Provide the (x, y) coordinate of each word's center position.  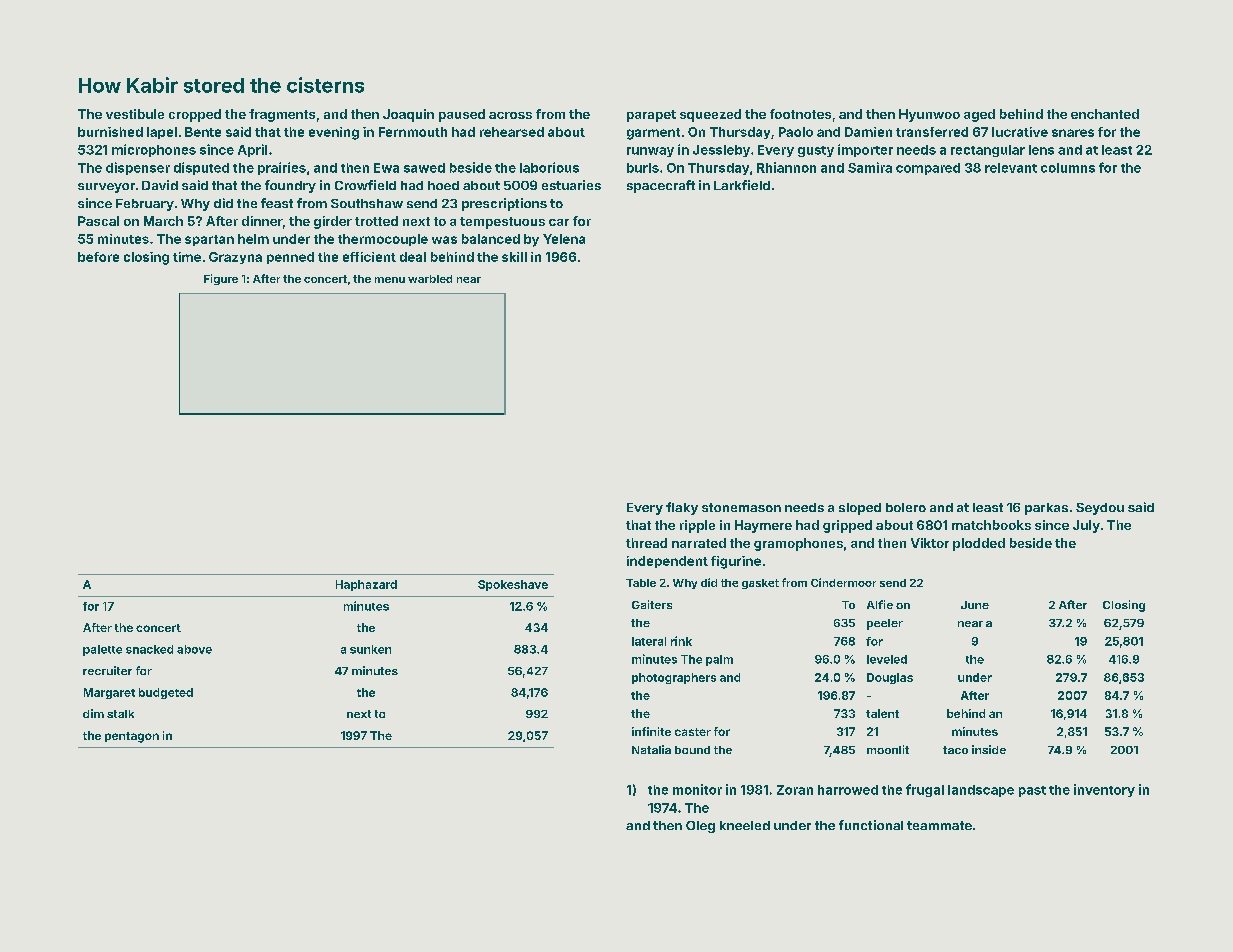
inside (989, 749)
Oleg (700, 827)
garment (653, 134)
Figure (221, 279)
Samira (870, 167)
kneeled (745, 825)
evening (334, 133)
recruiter (107, 670)
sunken (370, 649)
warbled (430, 279)
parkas (1046, 509)
